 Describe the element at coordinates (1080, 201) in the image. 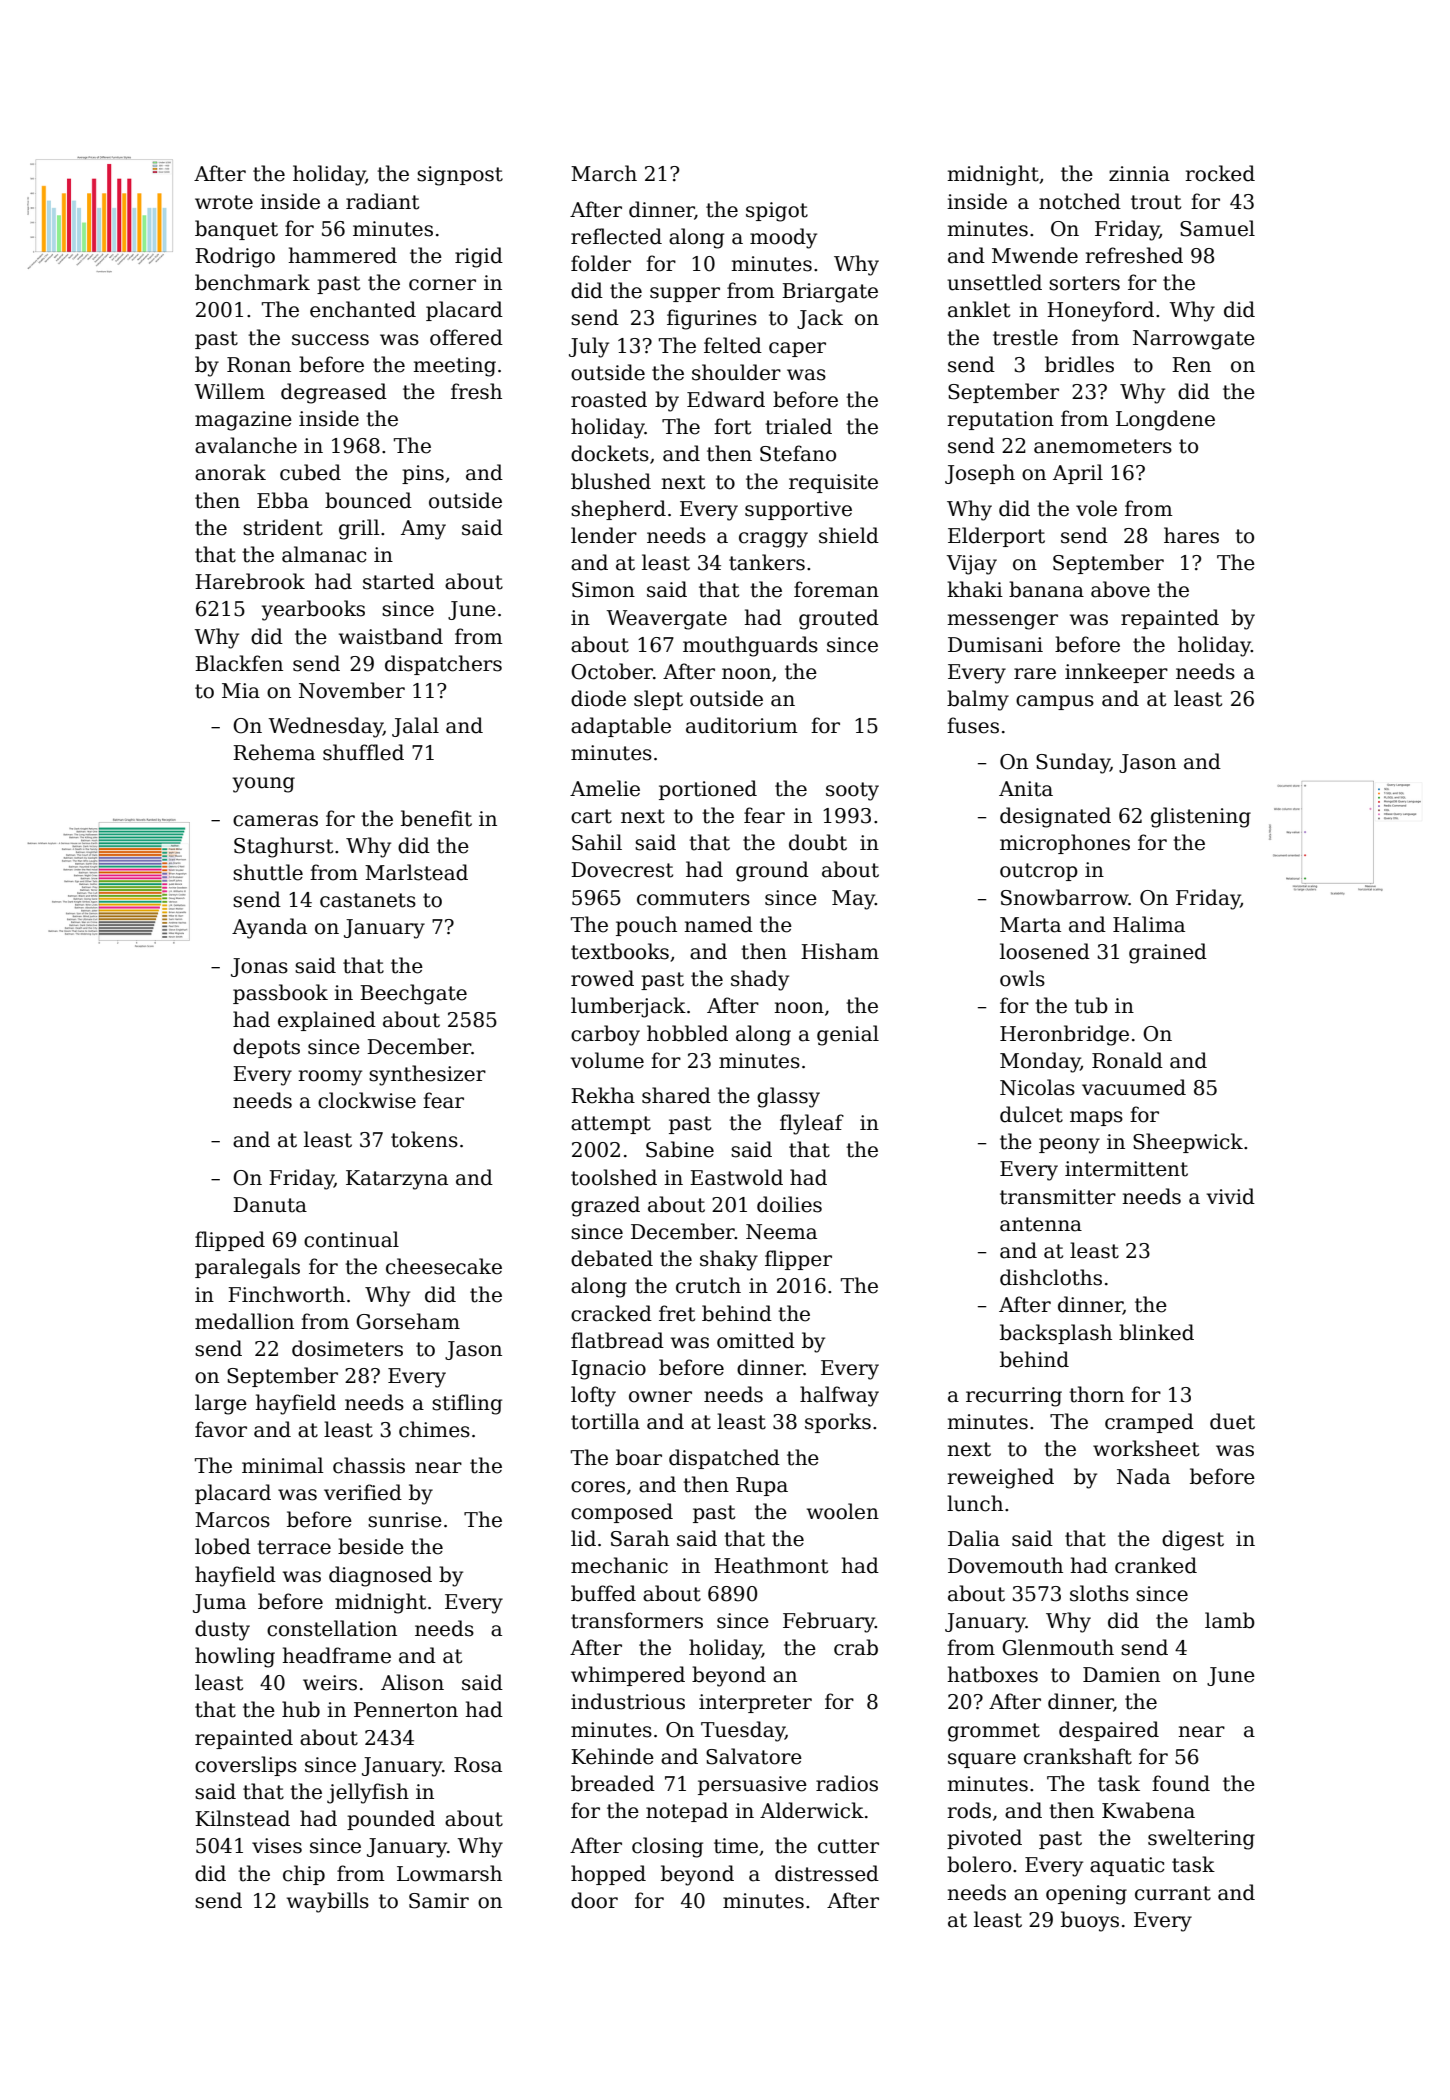

I see `notched` at that location.
